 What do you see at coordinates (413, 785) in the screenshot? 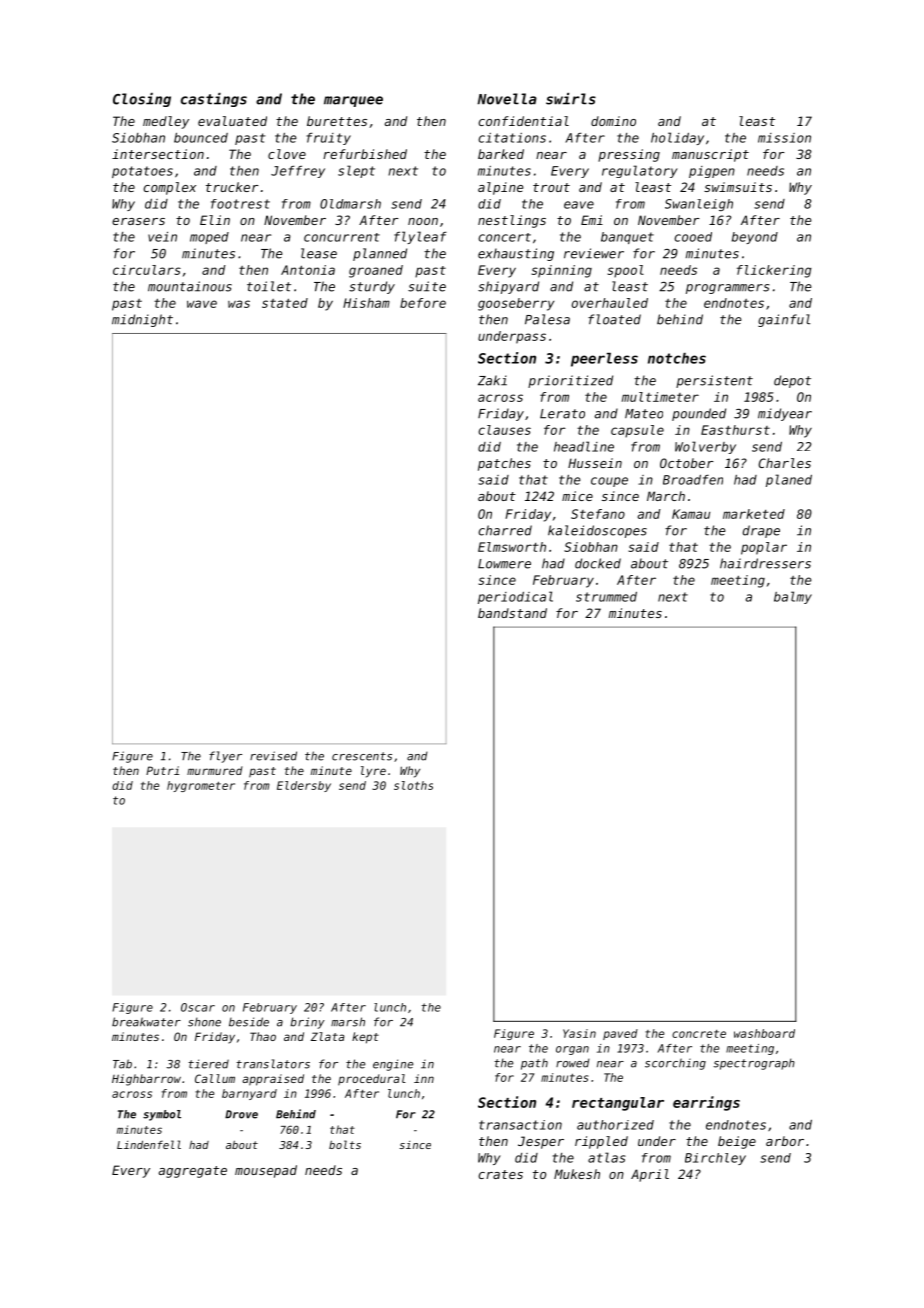
I see `sloths` at bounding box center [413, 785].
